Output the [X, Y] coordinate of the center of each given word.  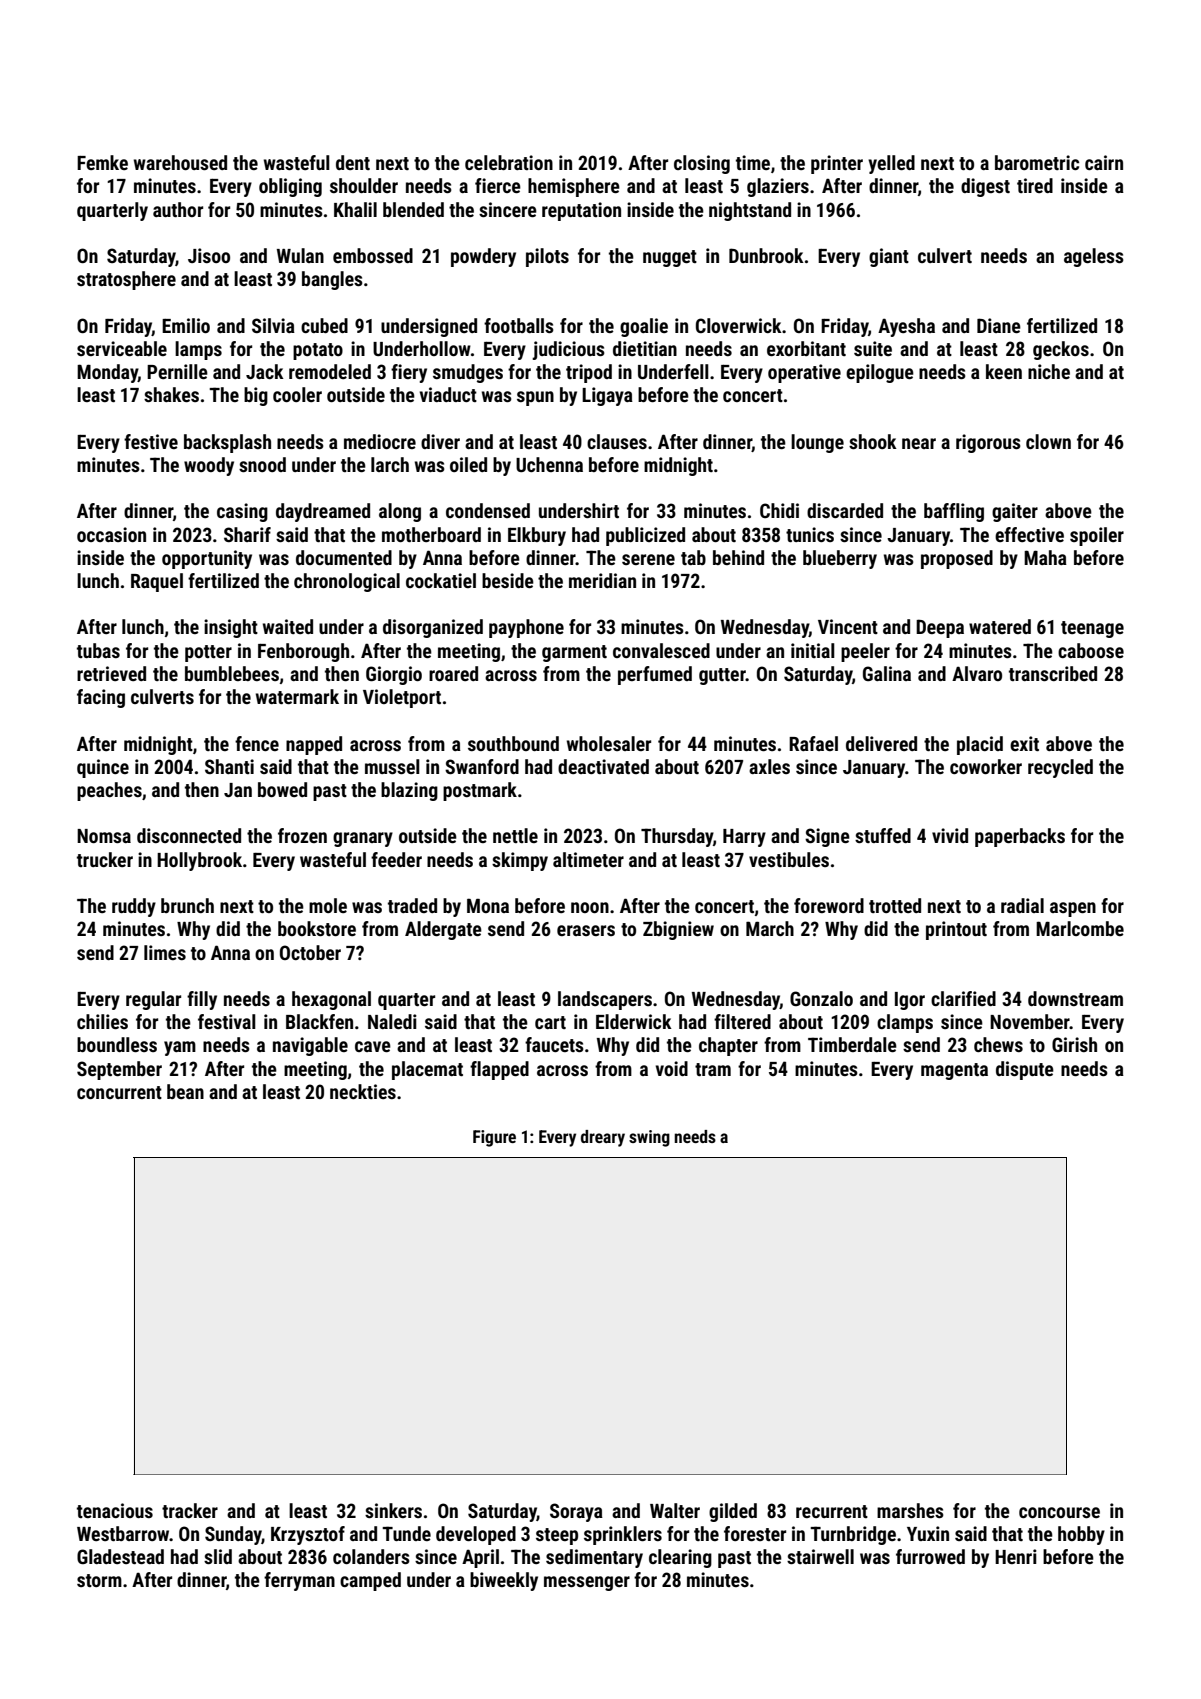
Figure [494, 1138]
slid [218, 1556]
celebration [509, 162]
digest [985, 187]
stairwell [820, 1556]
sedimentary [594, 1558]
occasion [111, 534]
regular [153, 1000]
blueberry [840, 559]
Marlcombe [1080, 928]
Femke [102, 162]
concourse [1059, 1512]
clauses [617, 441]
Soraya [576, 1512]
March [770, 928]
